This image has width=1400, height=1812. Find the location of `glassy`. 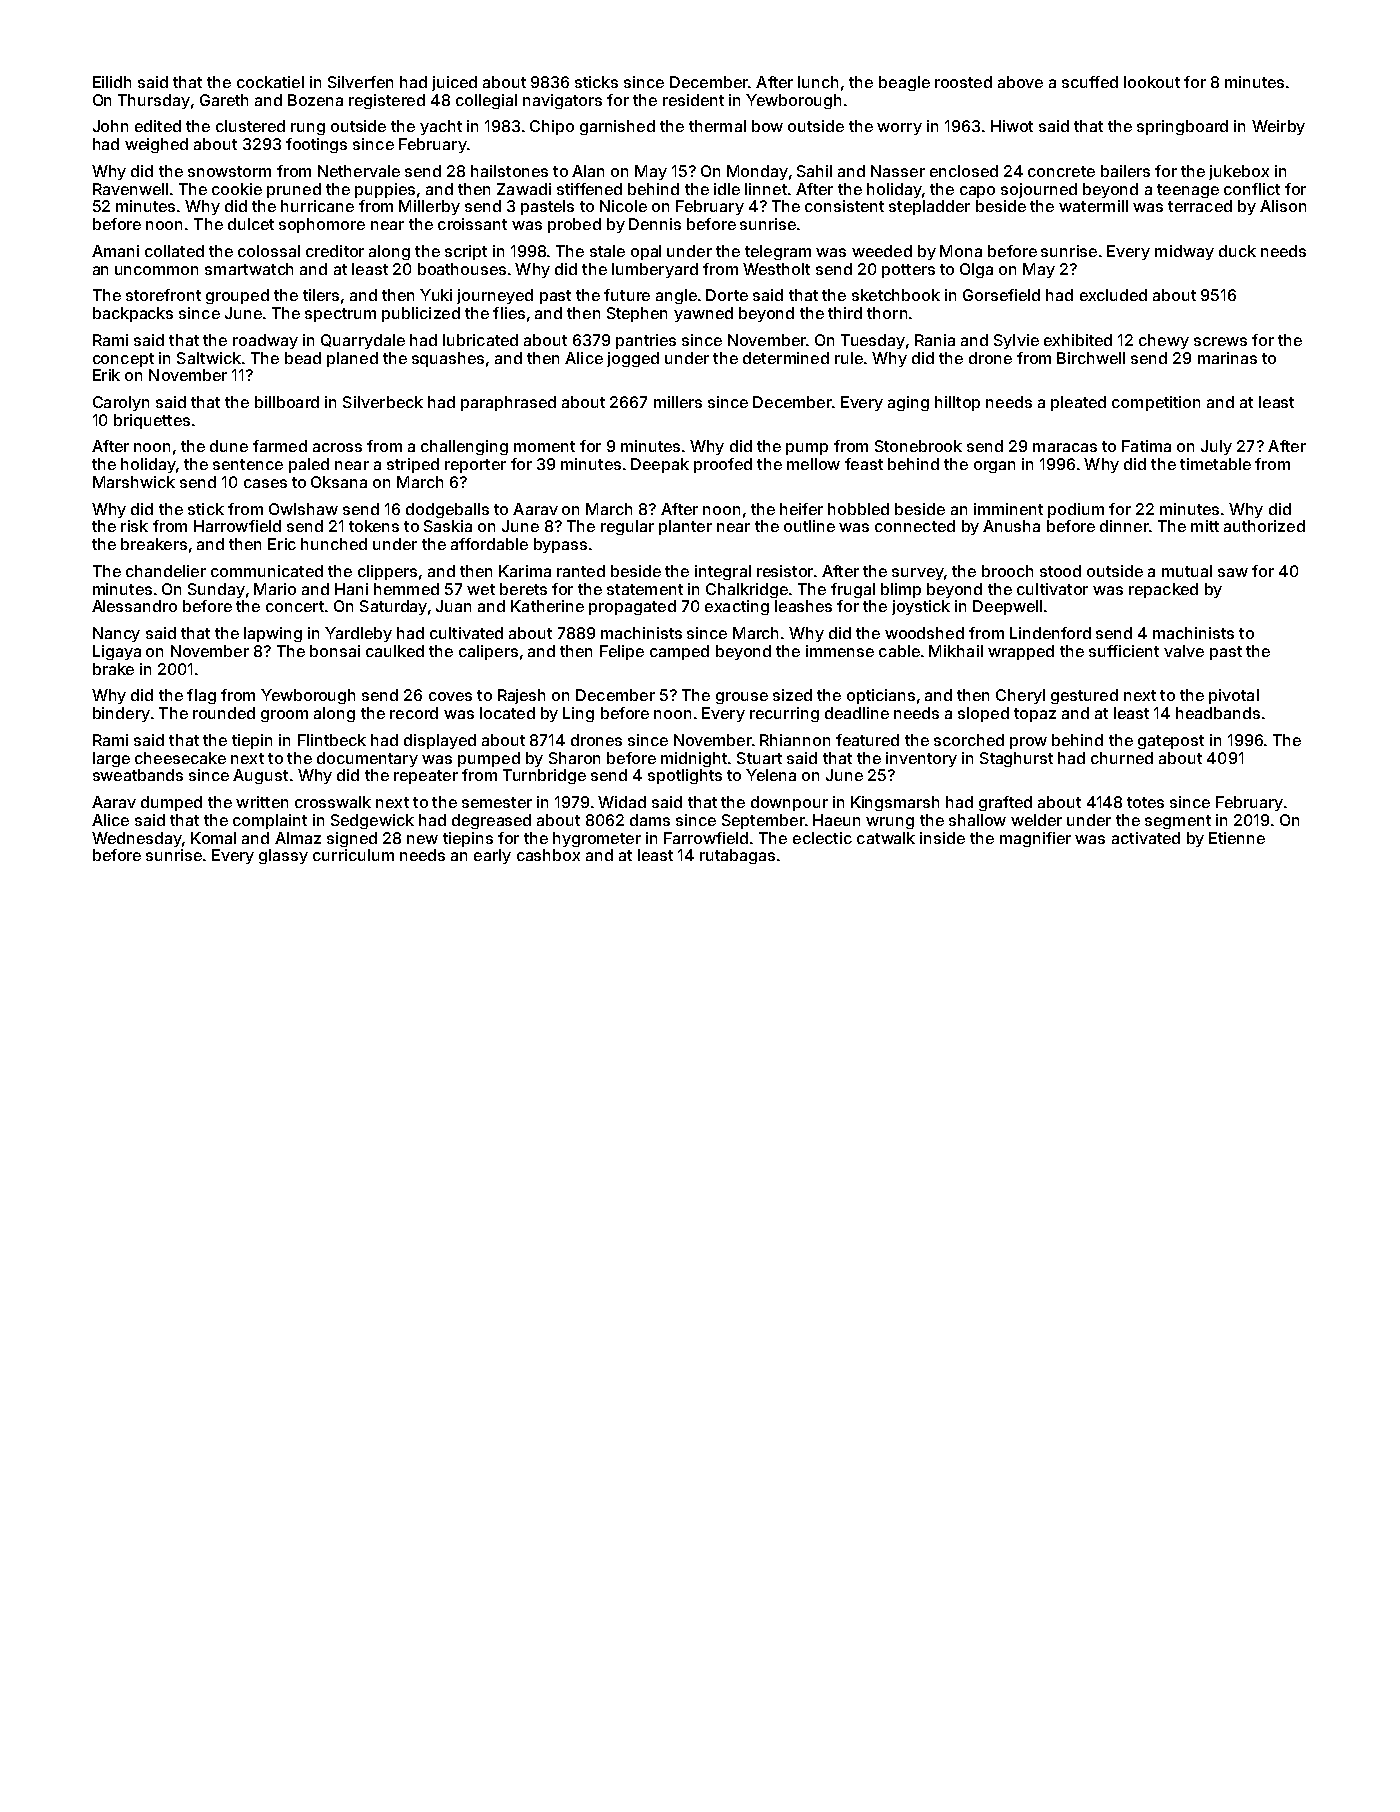

glassy is located at coordinates (283, 856).
